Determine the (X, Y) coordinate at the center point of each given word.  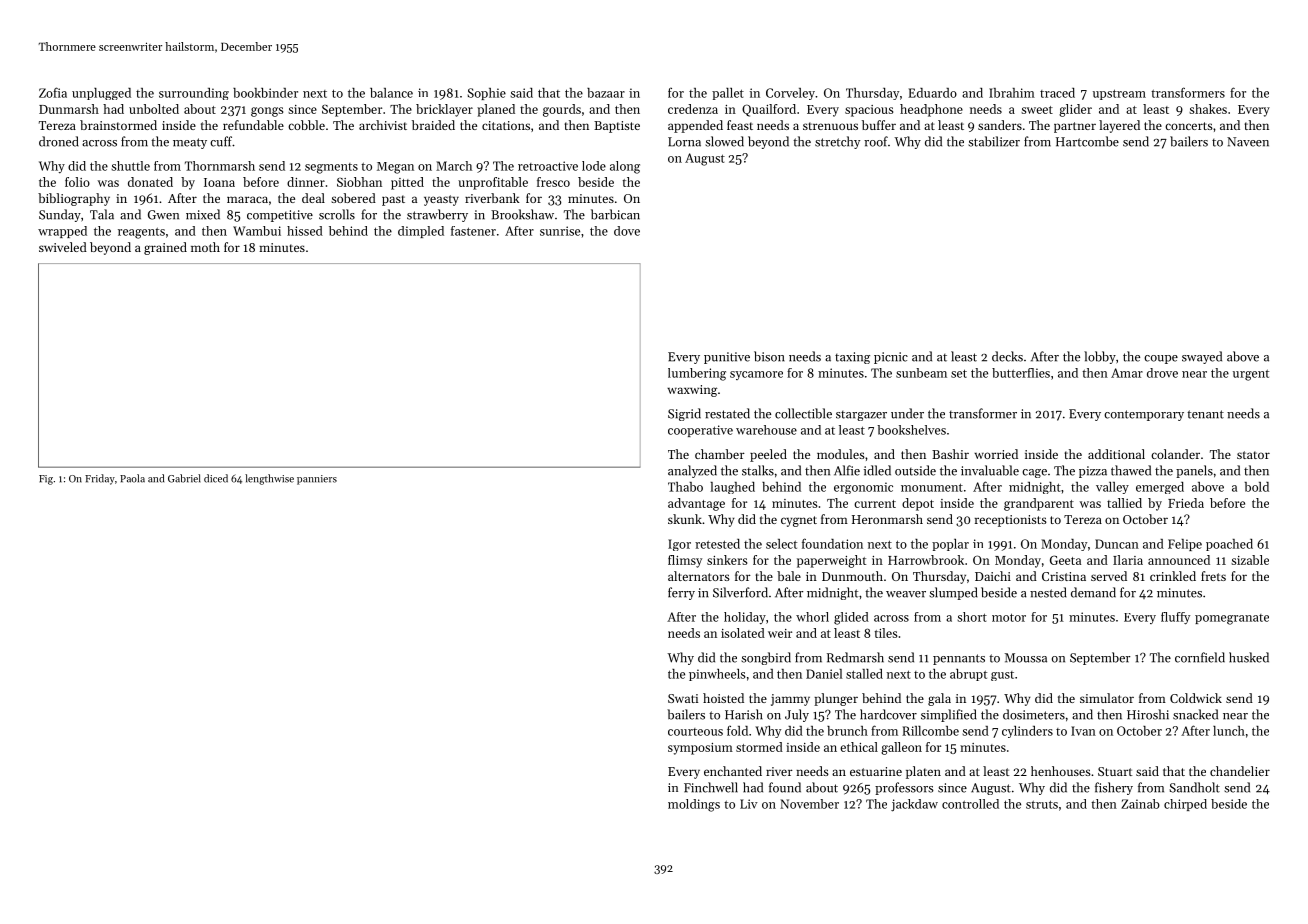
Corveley (790, 94)
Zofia (53, 92)
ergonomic (863, 488)
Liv (749, 804)
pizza (1093, 472)
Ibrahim (1012, 93)
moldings (694, 805)
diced (216, 478)
